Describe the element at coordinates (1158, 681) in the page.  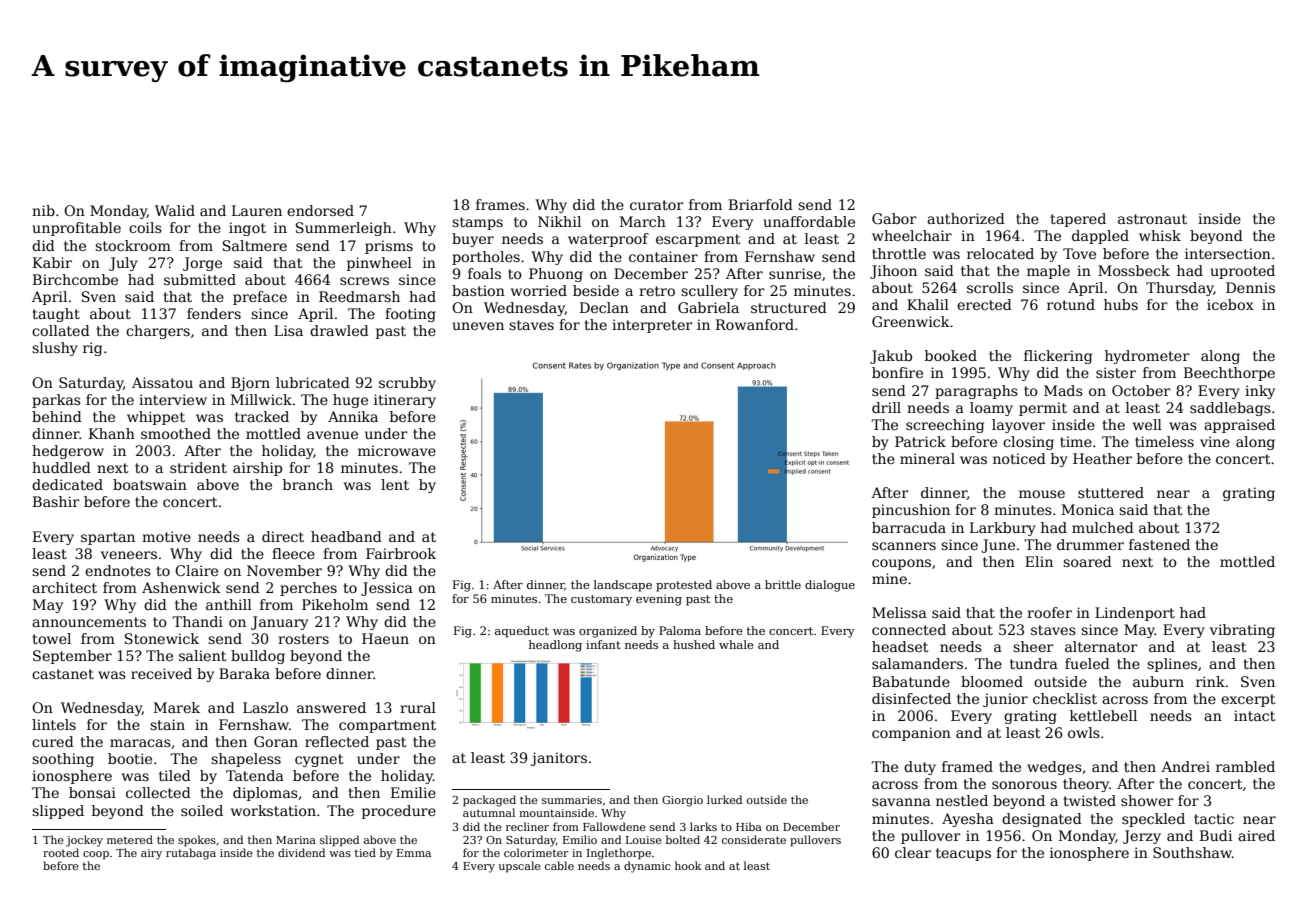
I see `auburn` at that location.
